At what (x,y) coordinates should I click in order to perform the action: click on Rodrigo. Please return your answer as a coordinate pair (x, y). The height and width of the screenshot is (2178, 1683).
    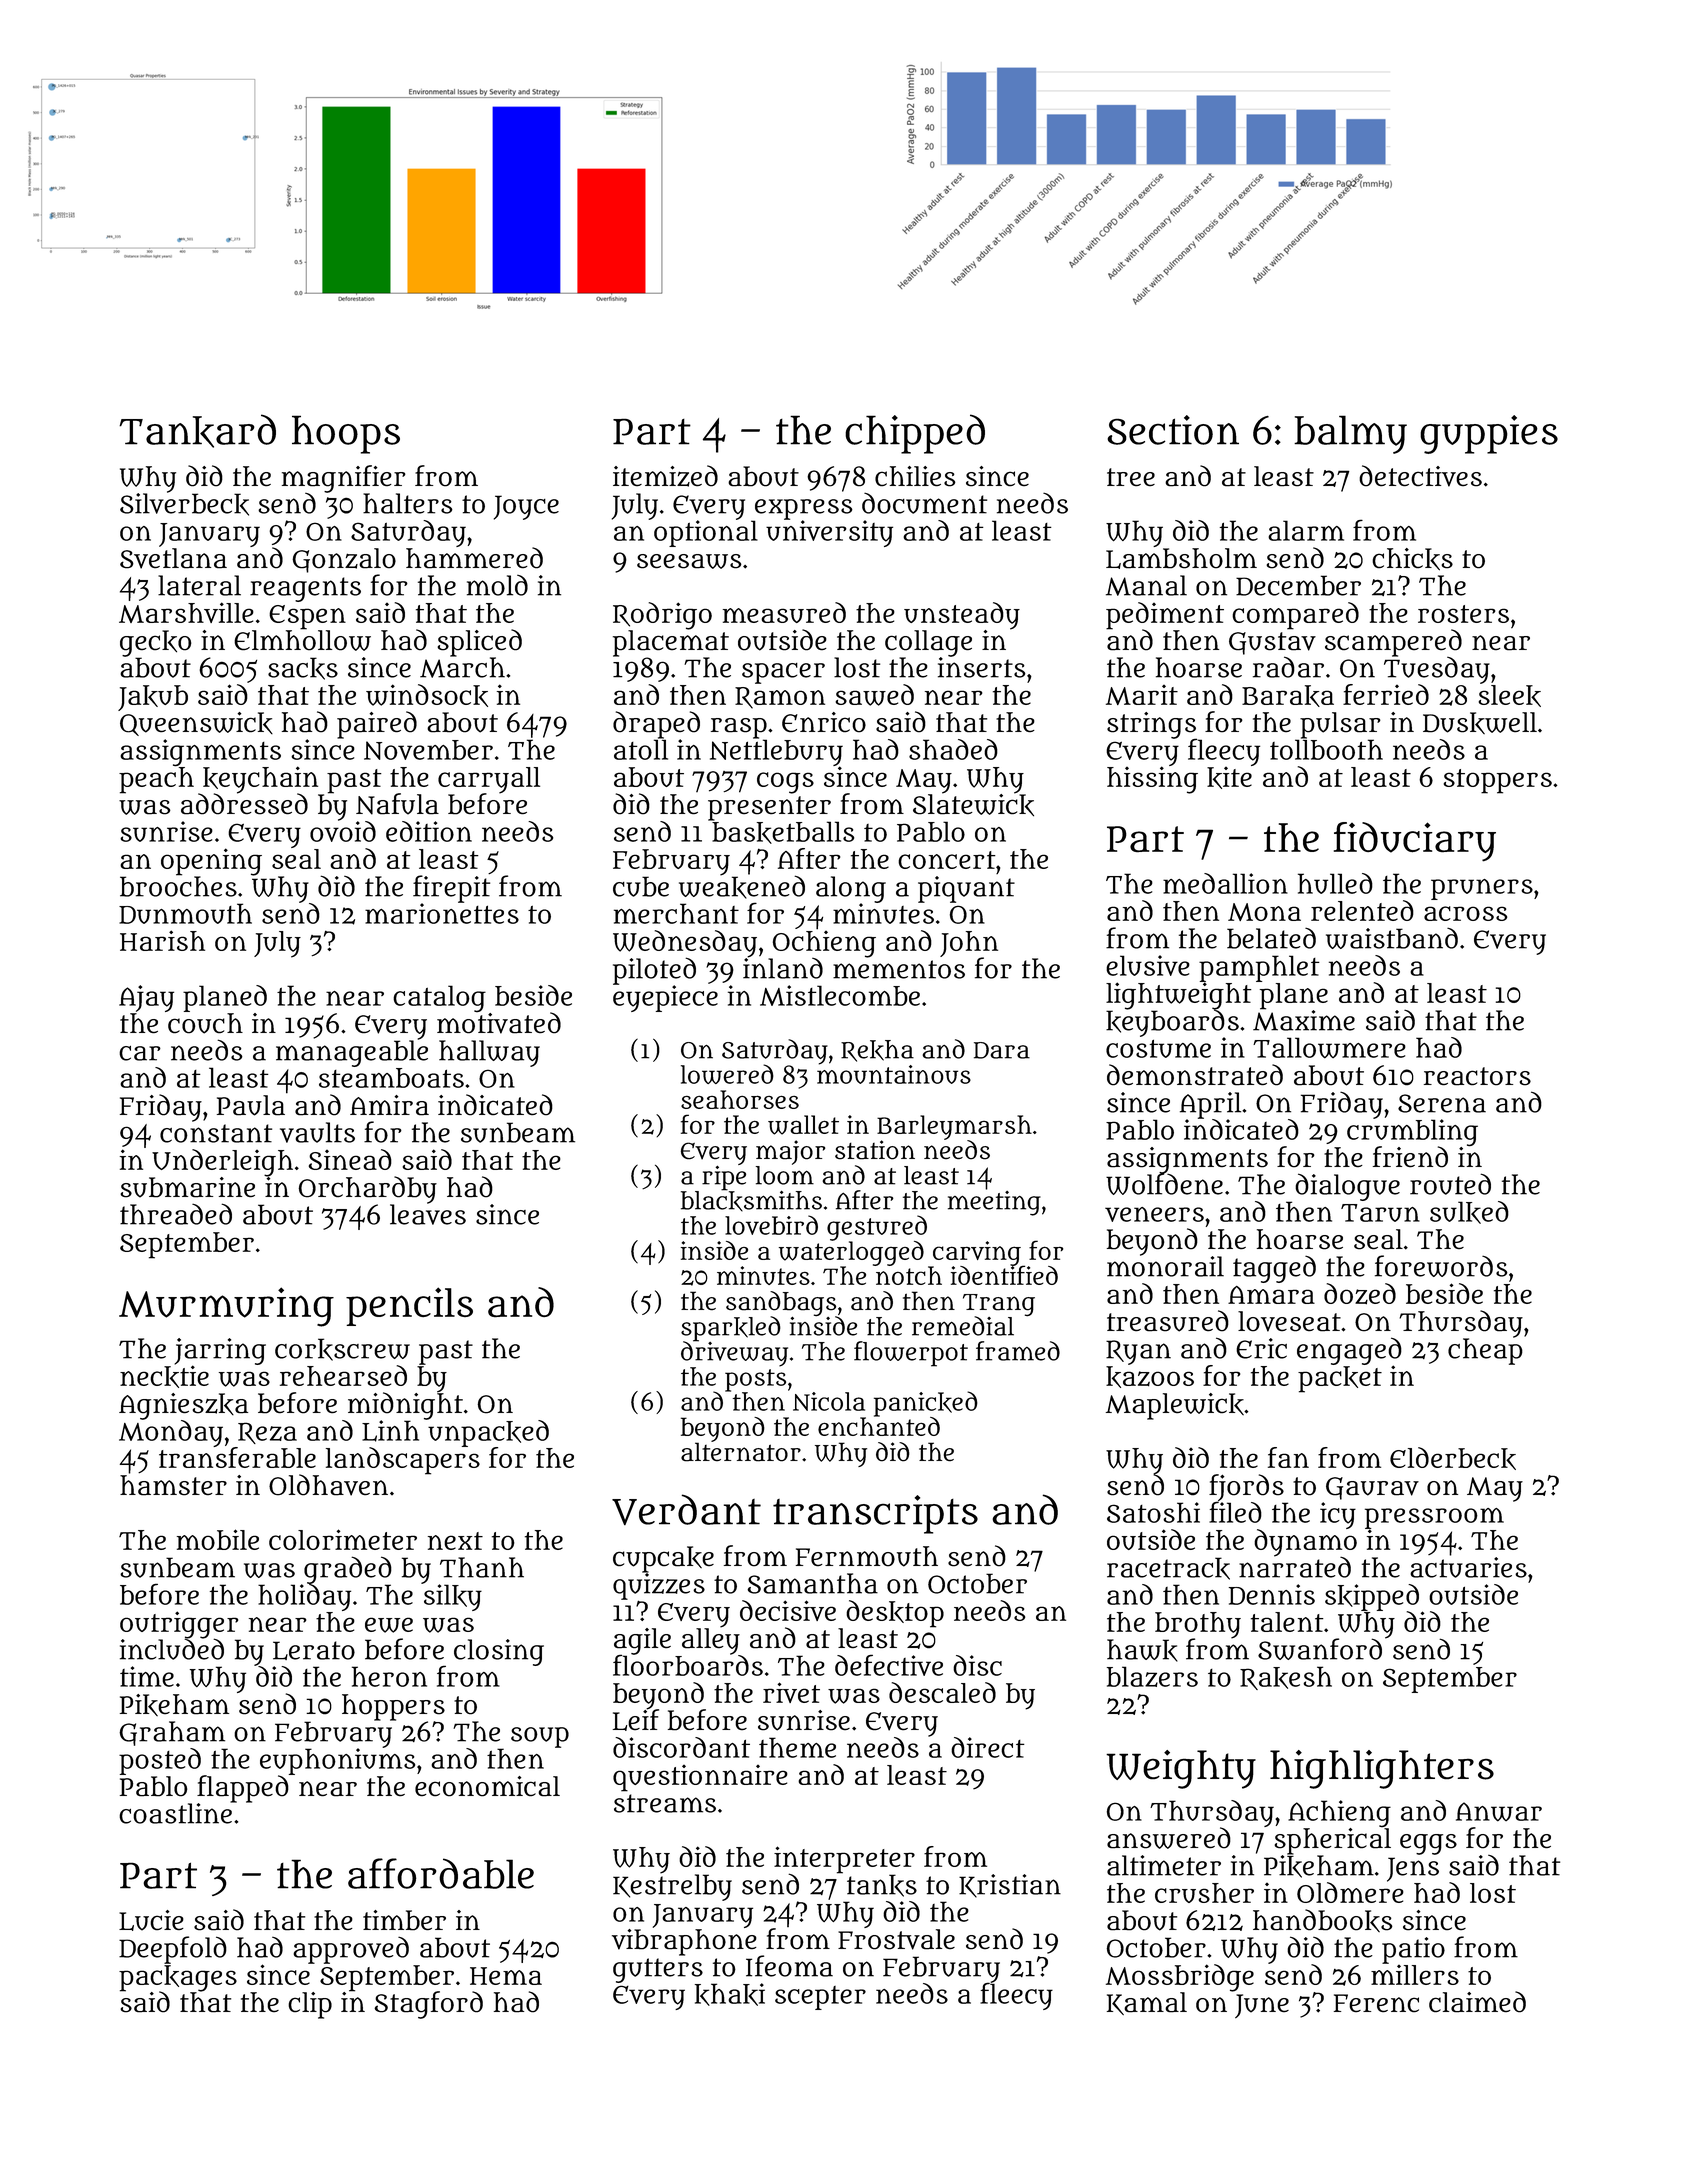
    Looking at the image, I should click on (662, 616).
